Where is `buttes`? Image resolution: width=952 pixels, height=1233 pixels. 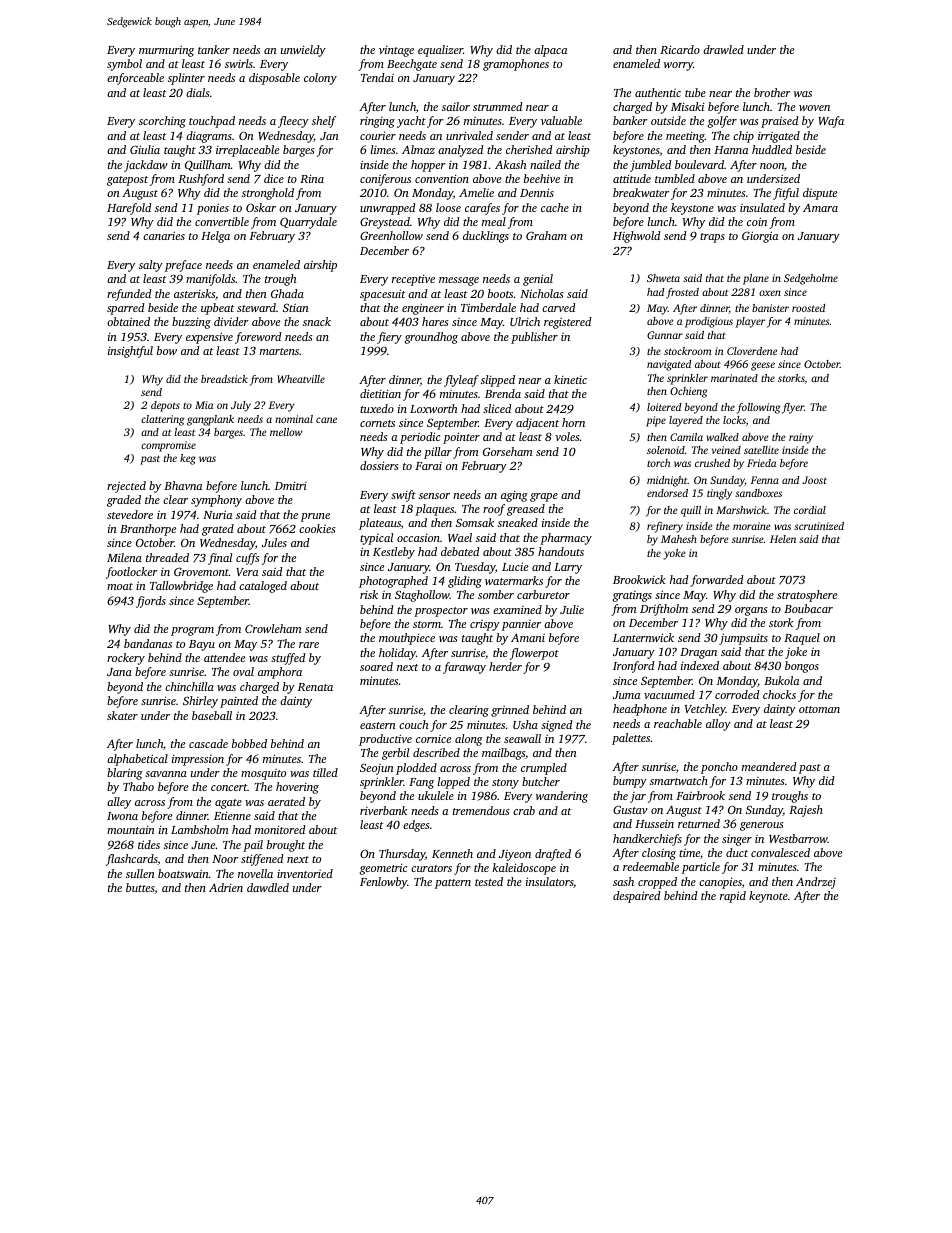
buttes is located at coordinates (140, 888).
